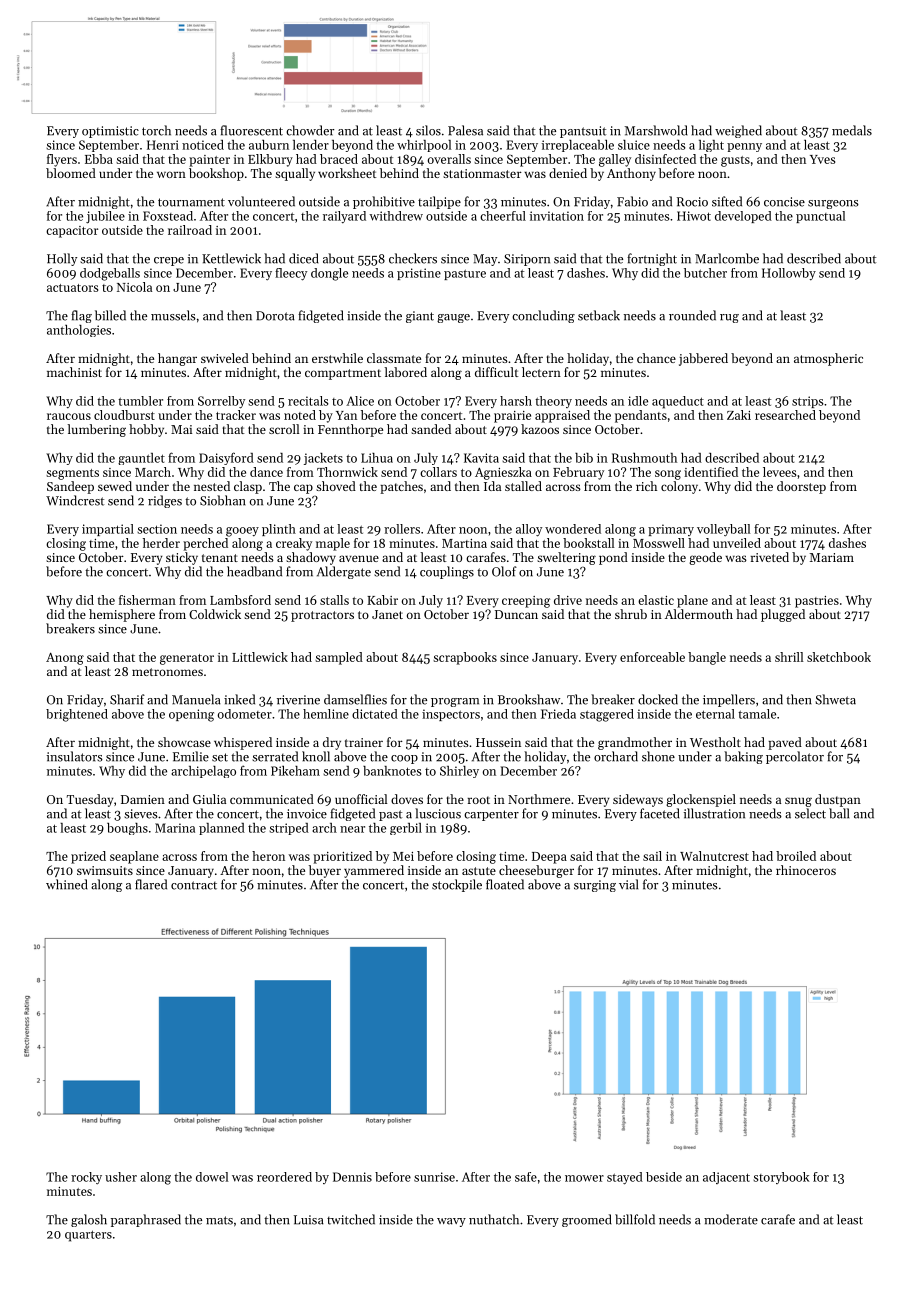 The height and width of the screenshot is (1308, 924). I want to click on Elkbury, so click(270, 160).
